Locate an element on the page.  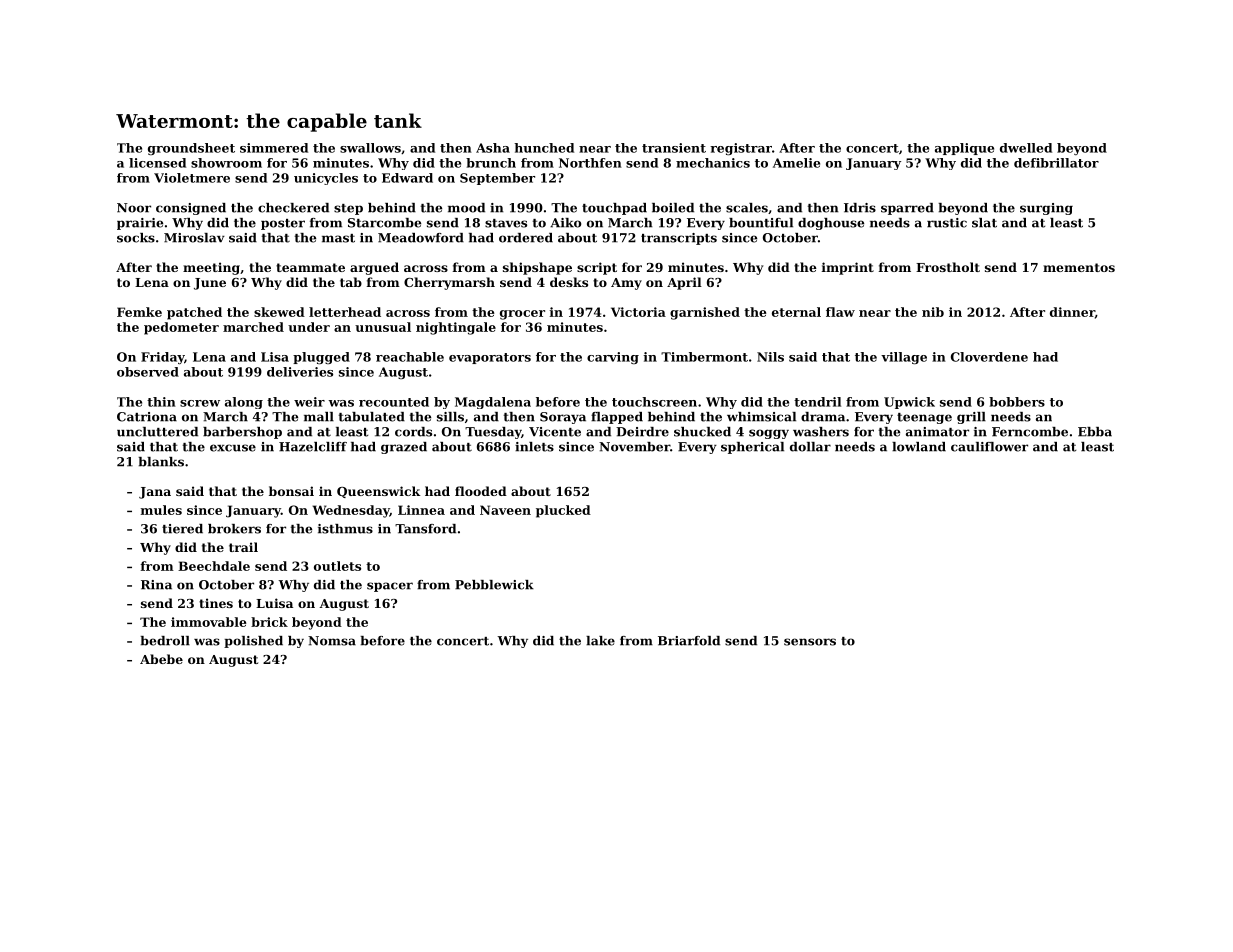
June is located at coordinates (210, 284).
